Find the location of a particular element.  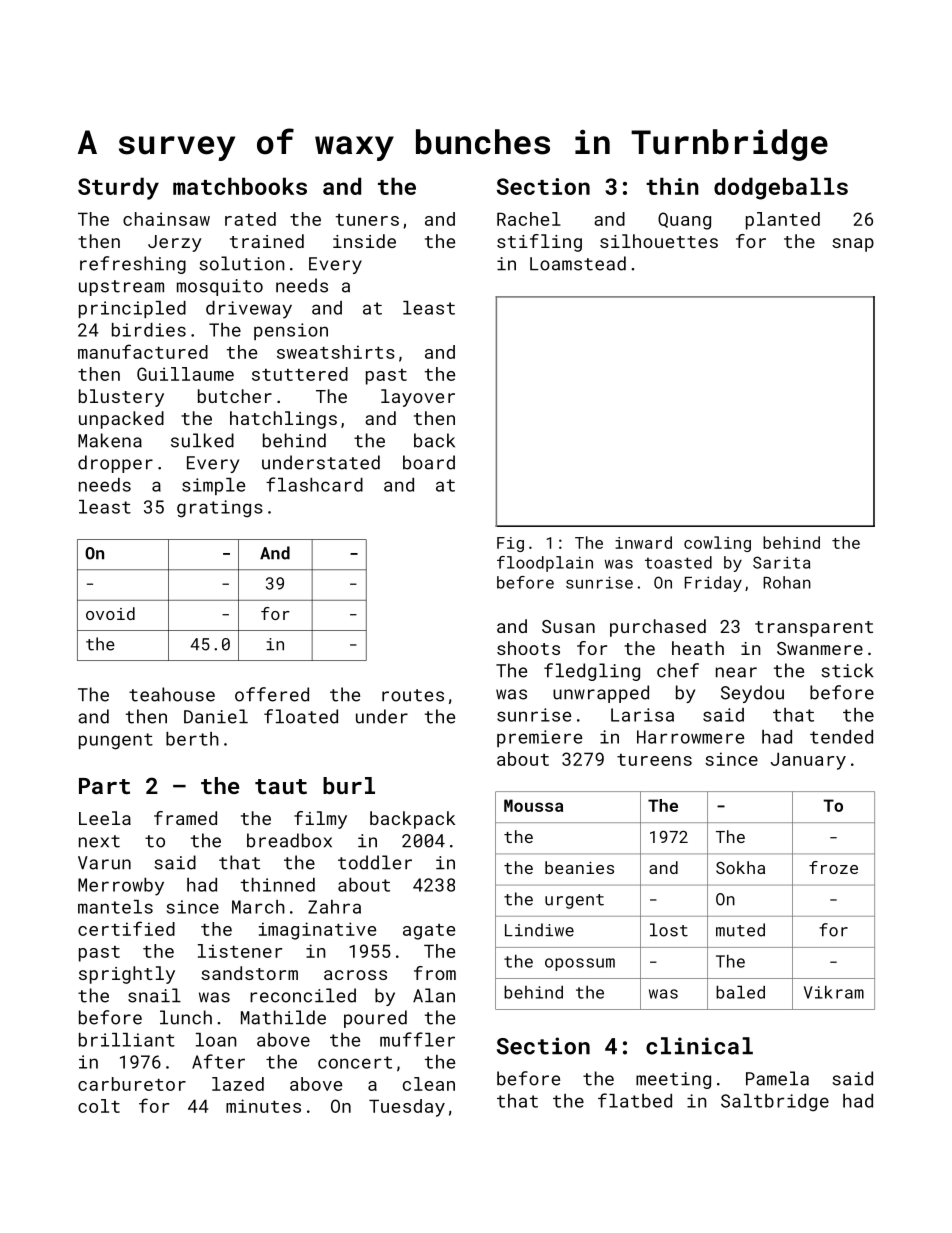

Tuesday is located at coordinates (407, 1108).
